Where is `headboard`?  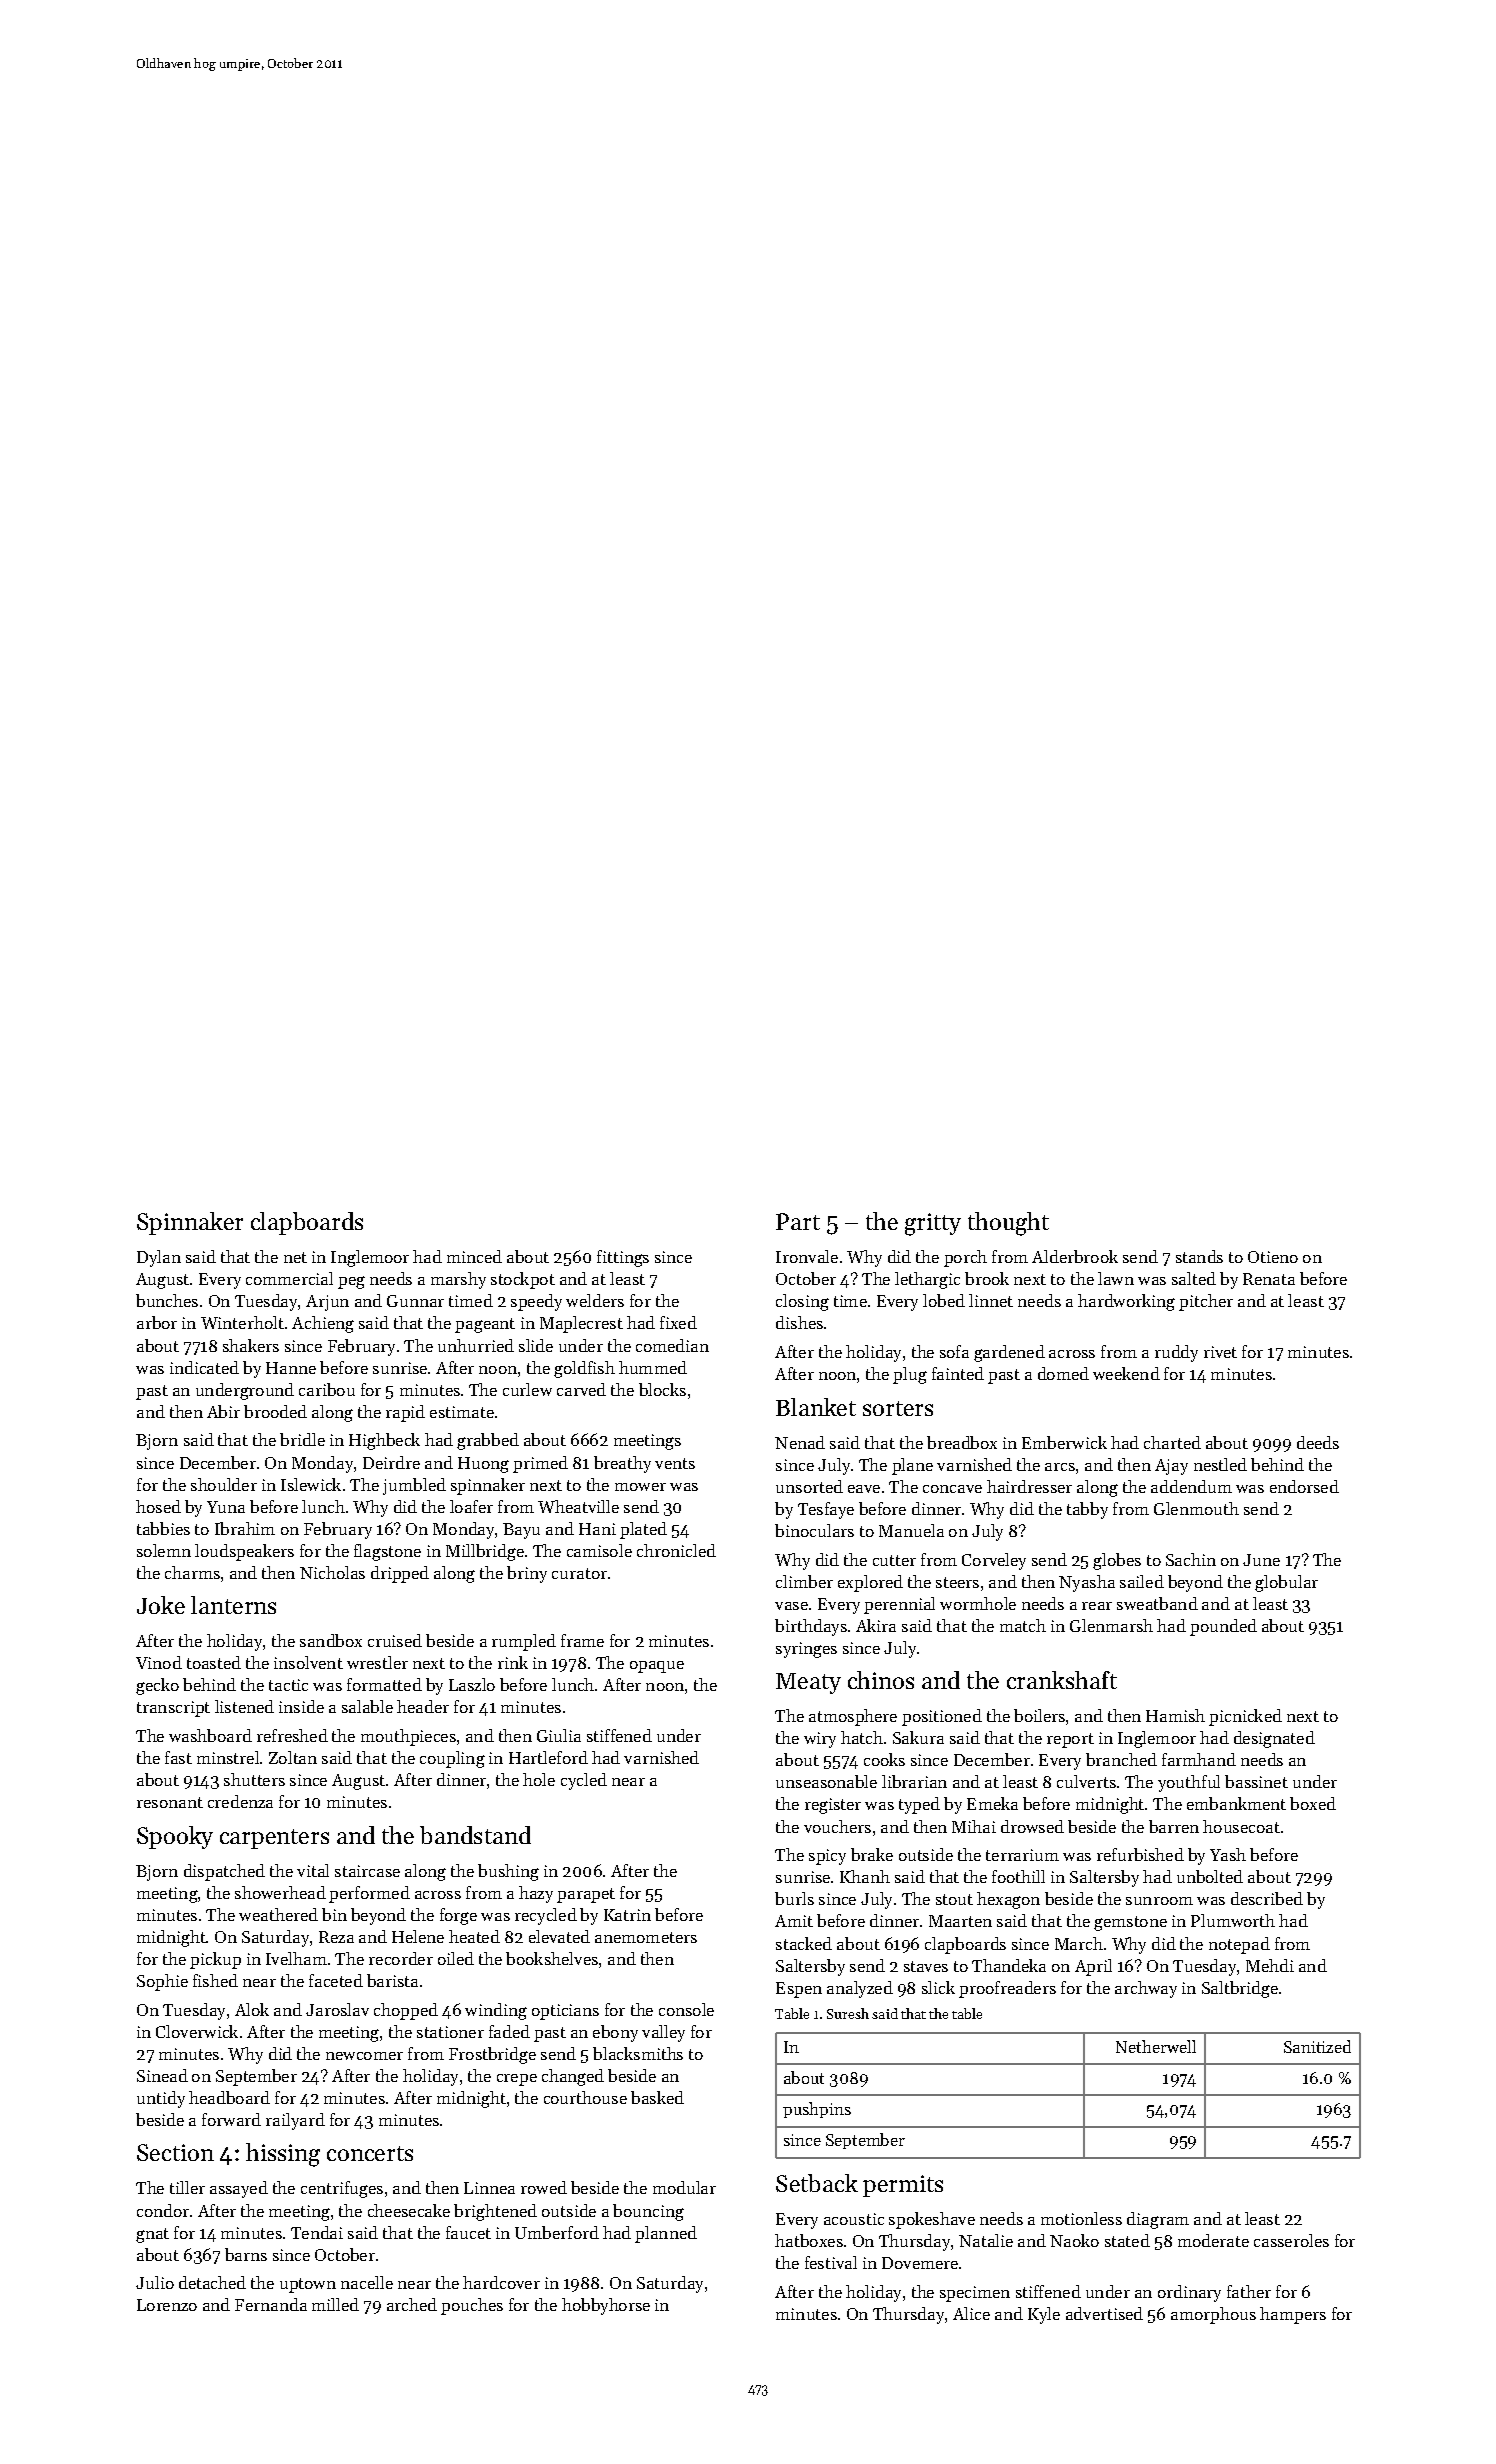 headboard is located at coordinates (229, 2097).
